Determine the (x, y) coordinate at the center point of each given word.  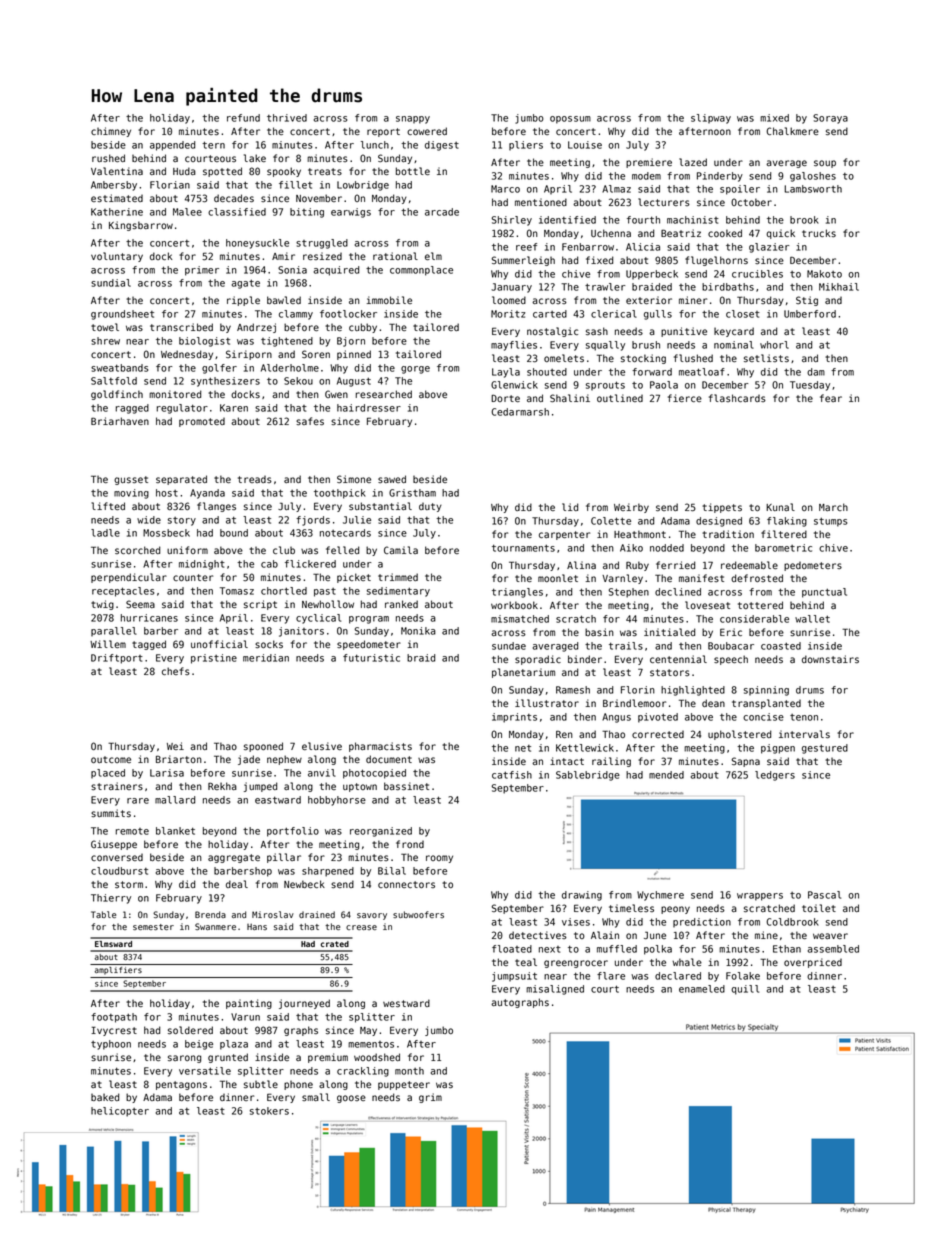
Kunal (780, 507)
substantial (380, 506)
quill (745, 990)
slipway (711, 119)
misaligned (555, 990)
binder (585, 659)
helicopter (120, 1112)
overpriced (813, 963)
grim (430, 1098)
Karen (234, 408)
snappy (413, 120)
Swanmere (215, 926)
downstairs (830, 659)
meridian (266, 658)
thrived (287, 118)
